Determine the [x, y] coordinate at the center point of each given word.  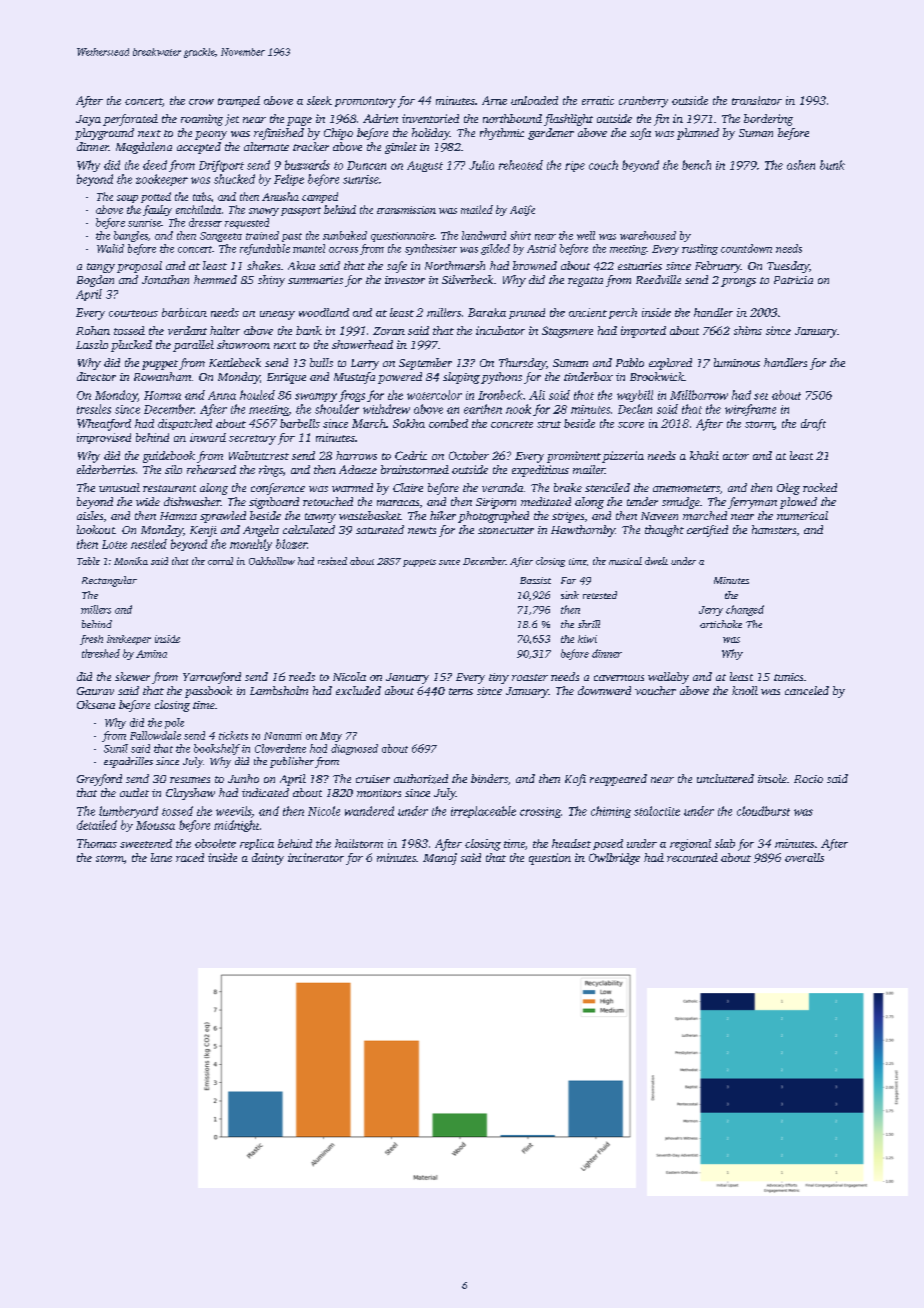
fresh [91, 640]
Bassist [535, 580]
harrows [356, 455]
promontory [365, 103]
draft [813, 425]
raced [190, 857]
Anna [222, 395]
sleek [319, 100]
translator [757, 100]
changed [745, 610]
